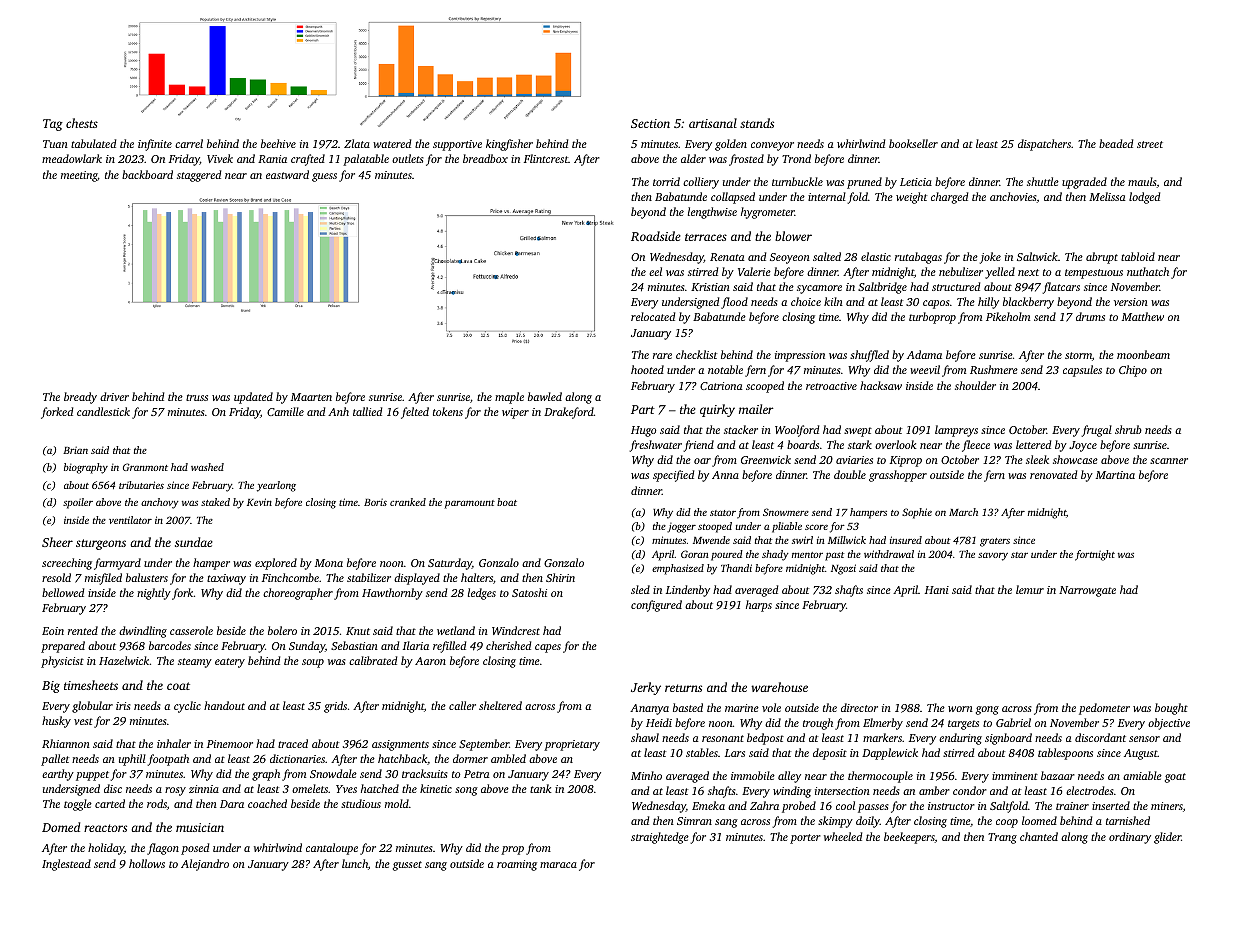 The width and height of the page is (1233, 952). Describe the element at coordinates (646, 775) in the page. I see `Minho` at that location.
